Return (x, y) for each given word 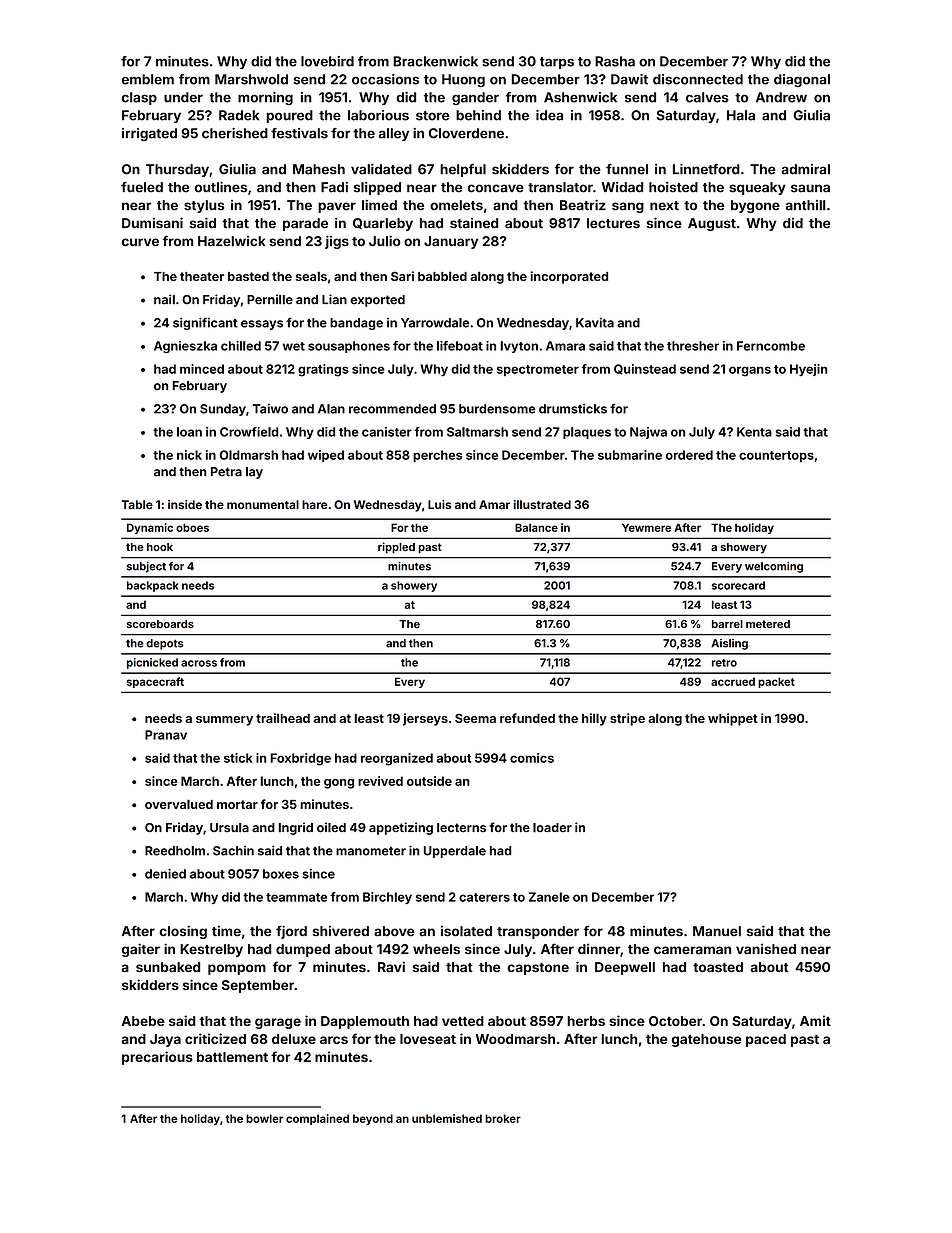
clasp (139, 98)
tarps (557, 63)
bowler (264, 1118)
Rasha (615, 61)
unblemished (447, 1118)
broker (503, 1118)
